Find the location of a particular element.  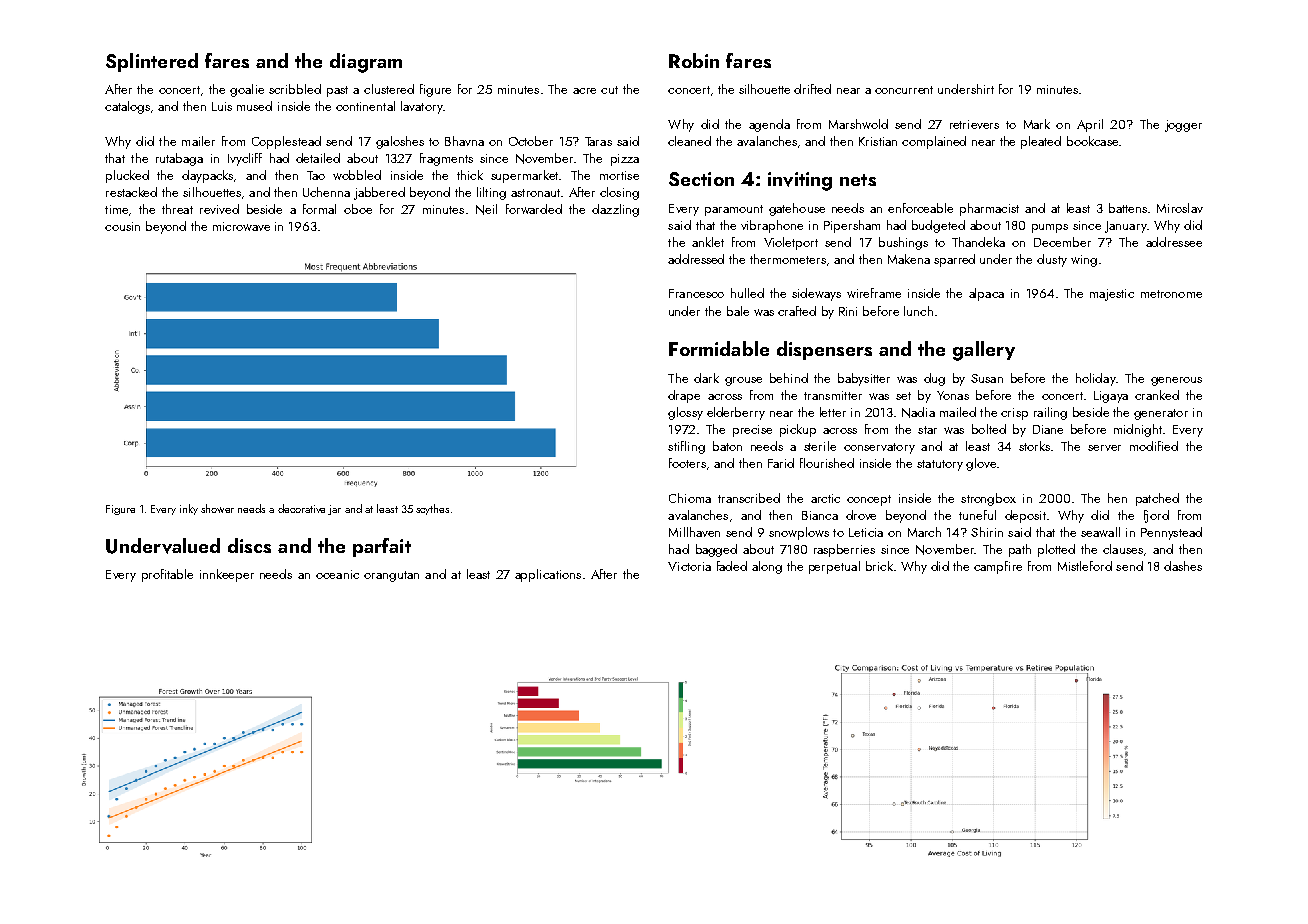

oboe is located at coordinates (358, 209).
